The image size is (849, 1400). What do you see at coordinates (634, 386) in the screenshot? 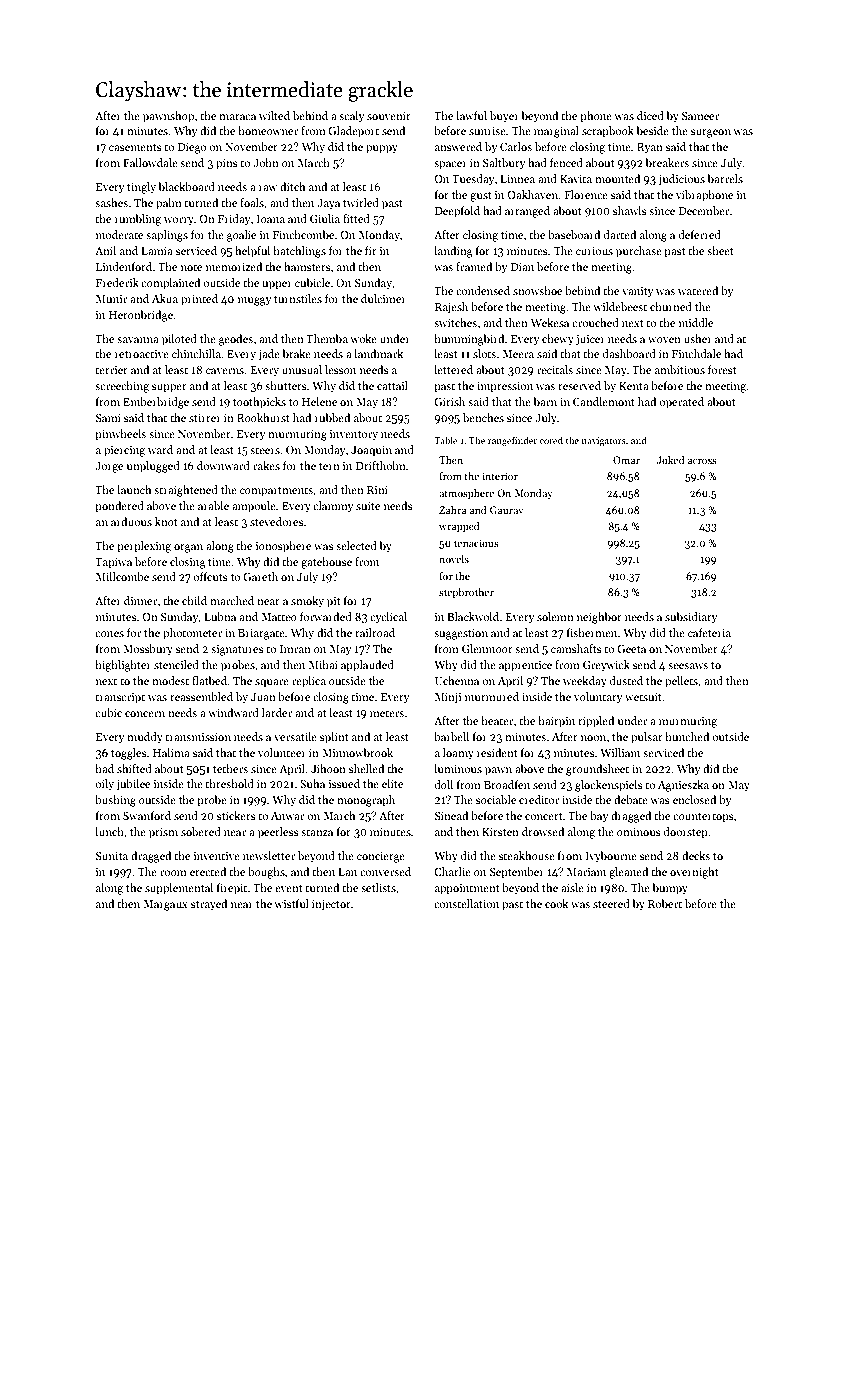
I see `Kenta` at bounding box center [634, 386].
